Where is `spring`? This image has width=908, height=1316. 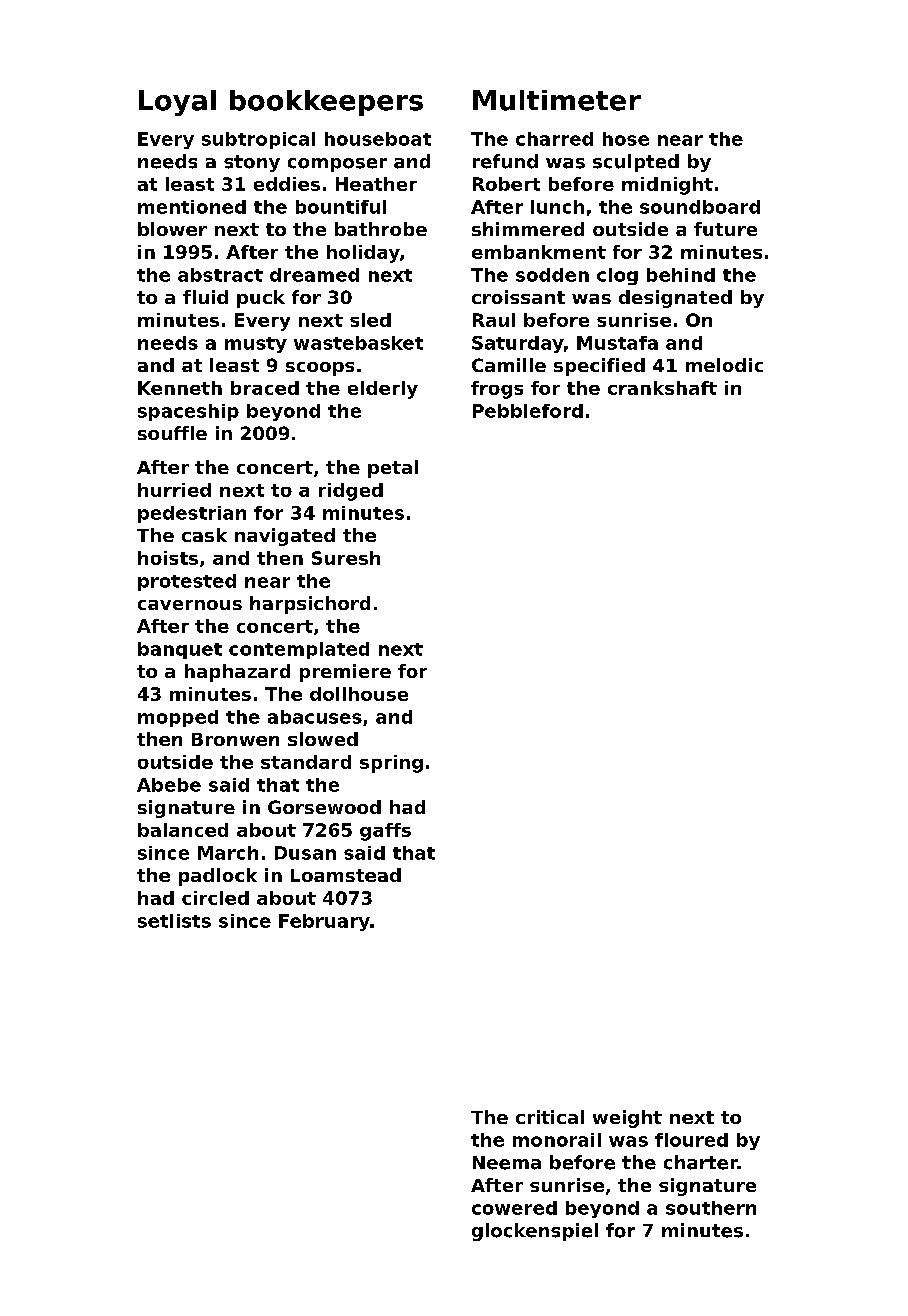
spring is located at coordinates (391, 764).
